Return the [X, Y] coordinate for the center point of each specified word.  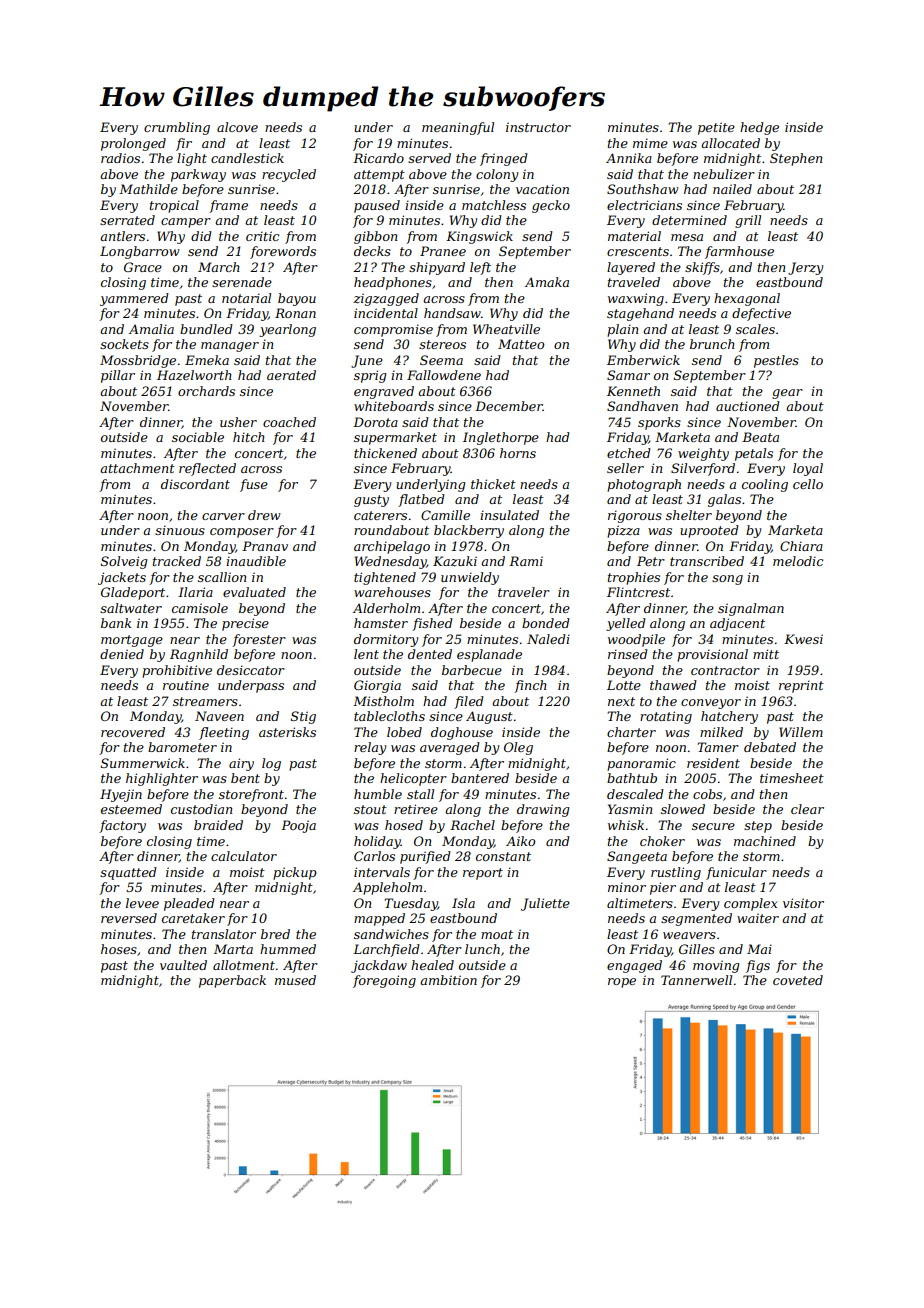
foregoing [384, 981]
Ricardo [378, 158]
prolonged [133, 144]
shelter [689, 515]
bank [116, 623]
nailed [732, 189]
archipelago [392, 547]
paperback [232, 981]
